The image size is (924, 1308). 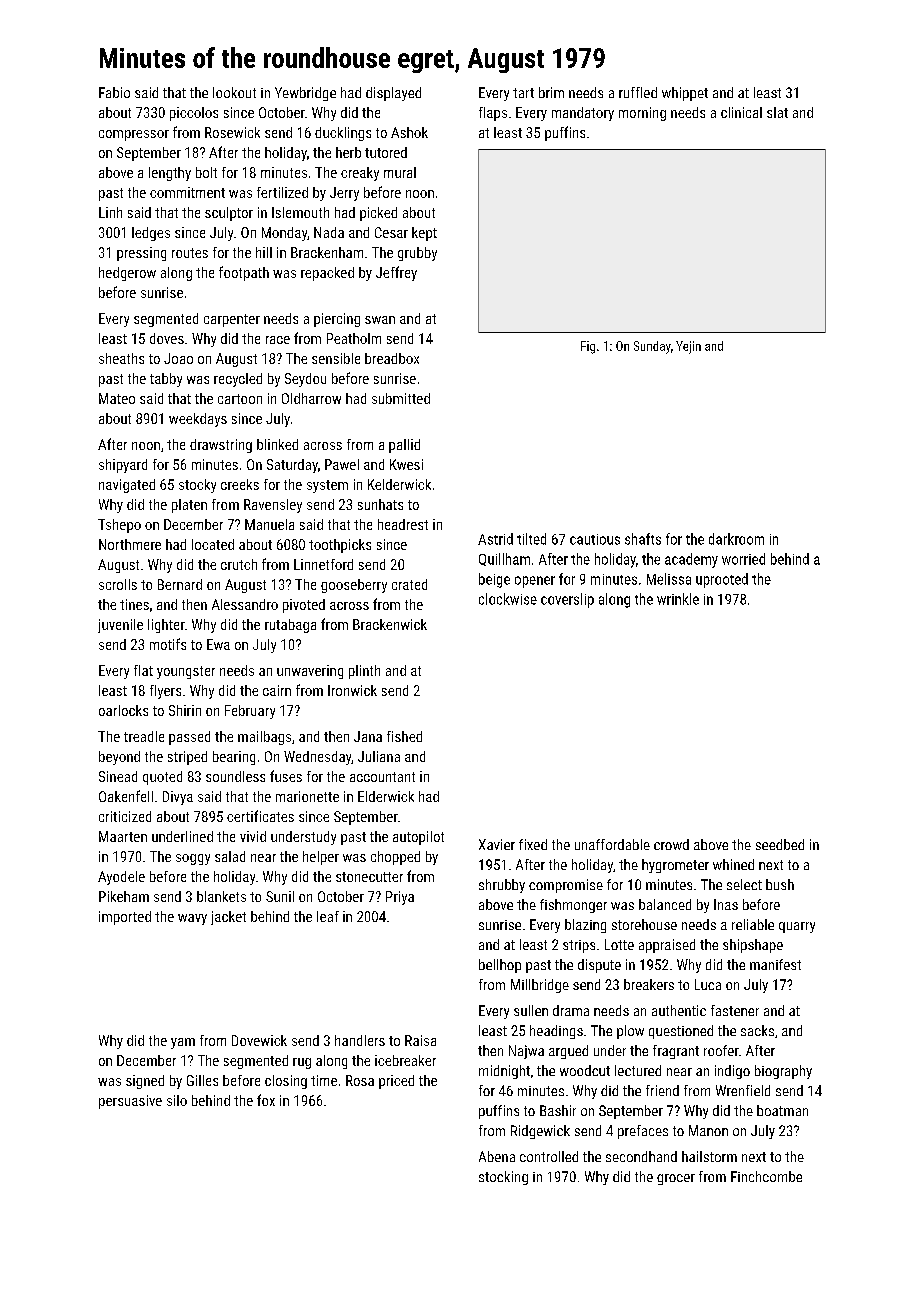 What do you see at coordinates (266, 1100) in the screenshot?
I see `fox` at bounding box center [266, 1100].
